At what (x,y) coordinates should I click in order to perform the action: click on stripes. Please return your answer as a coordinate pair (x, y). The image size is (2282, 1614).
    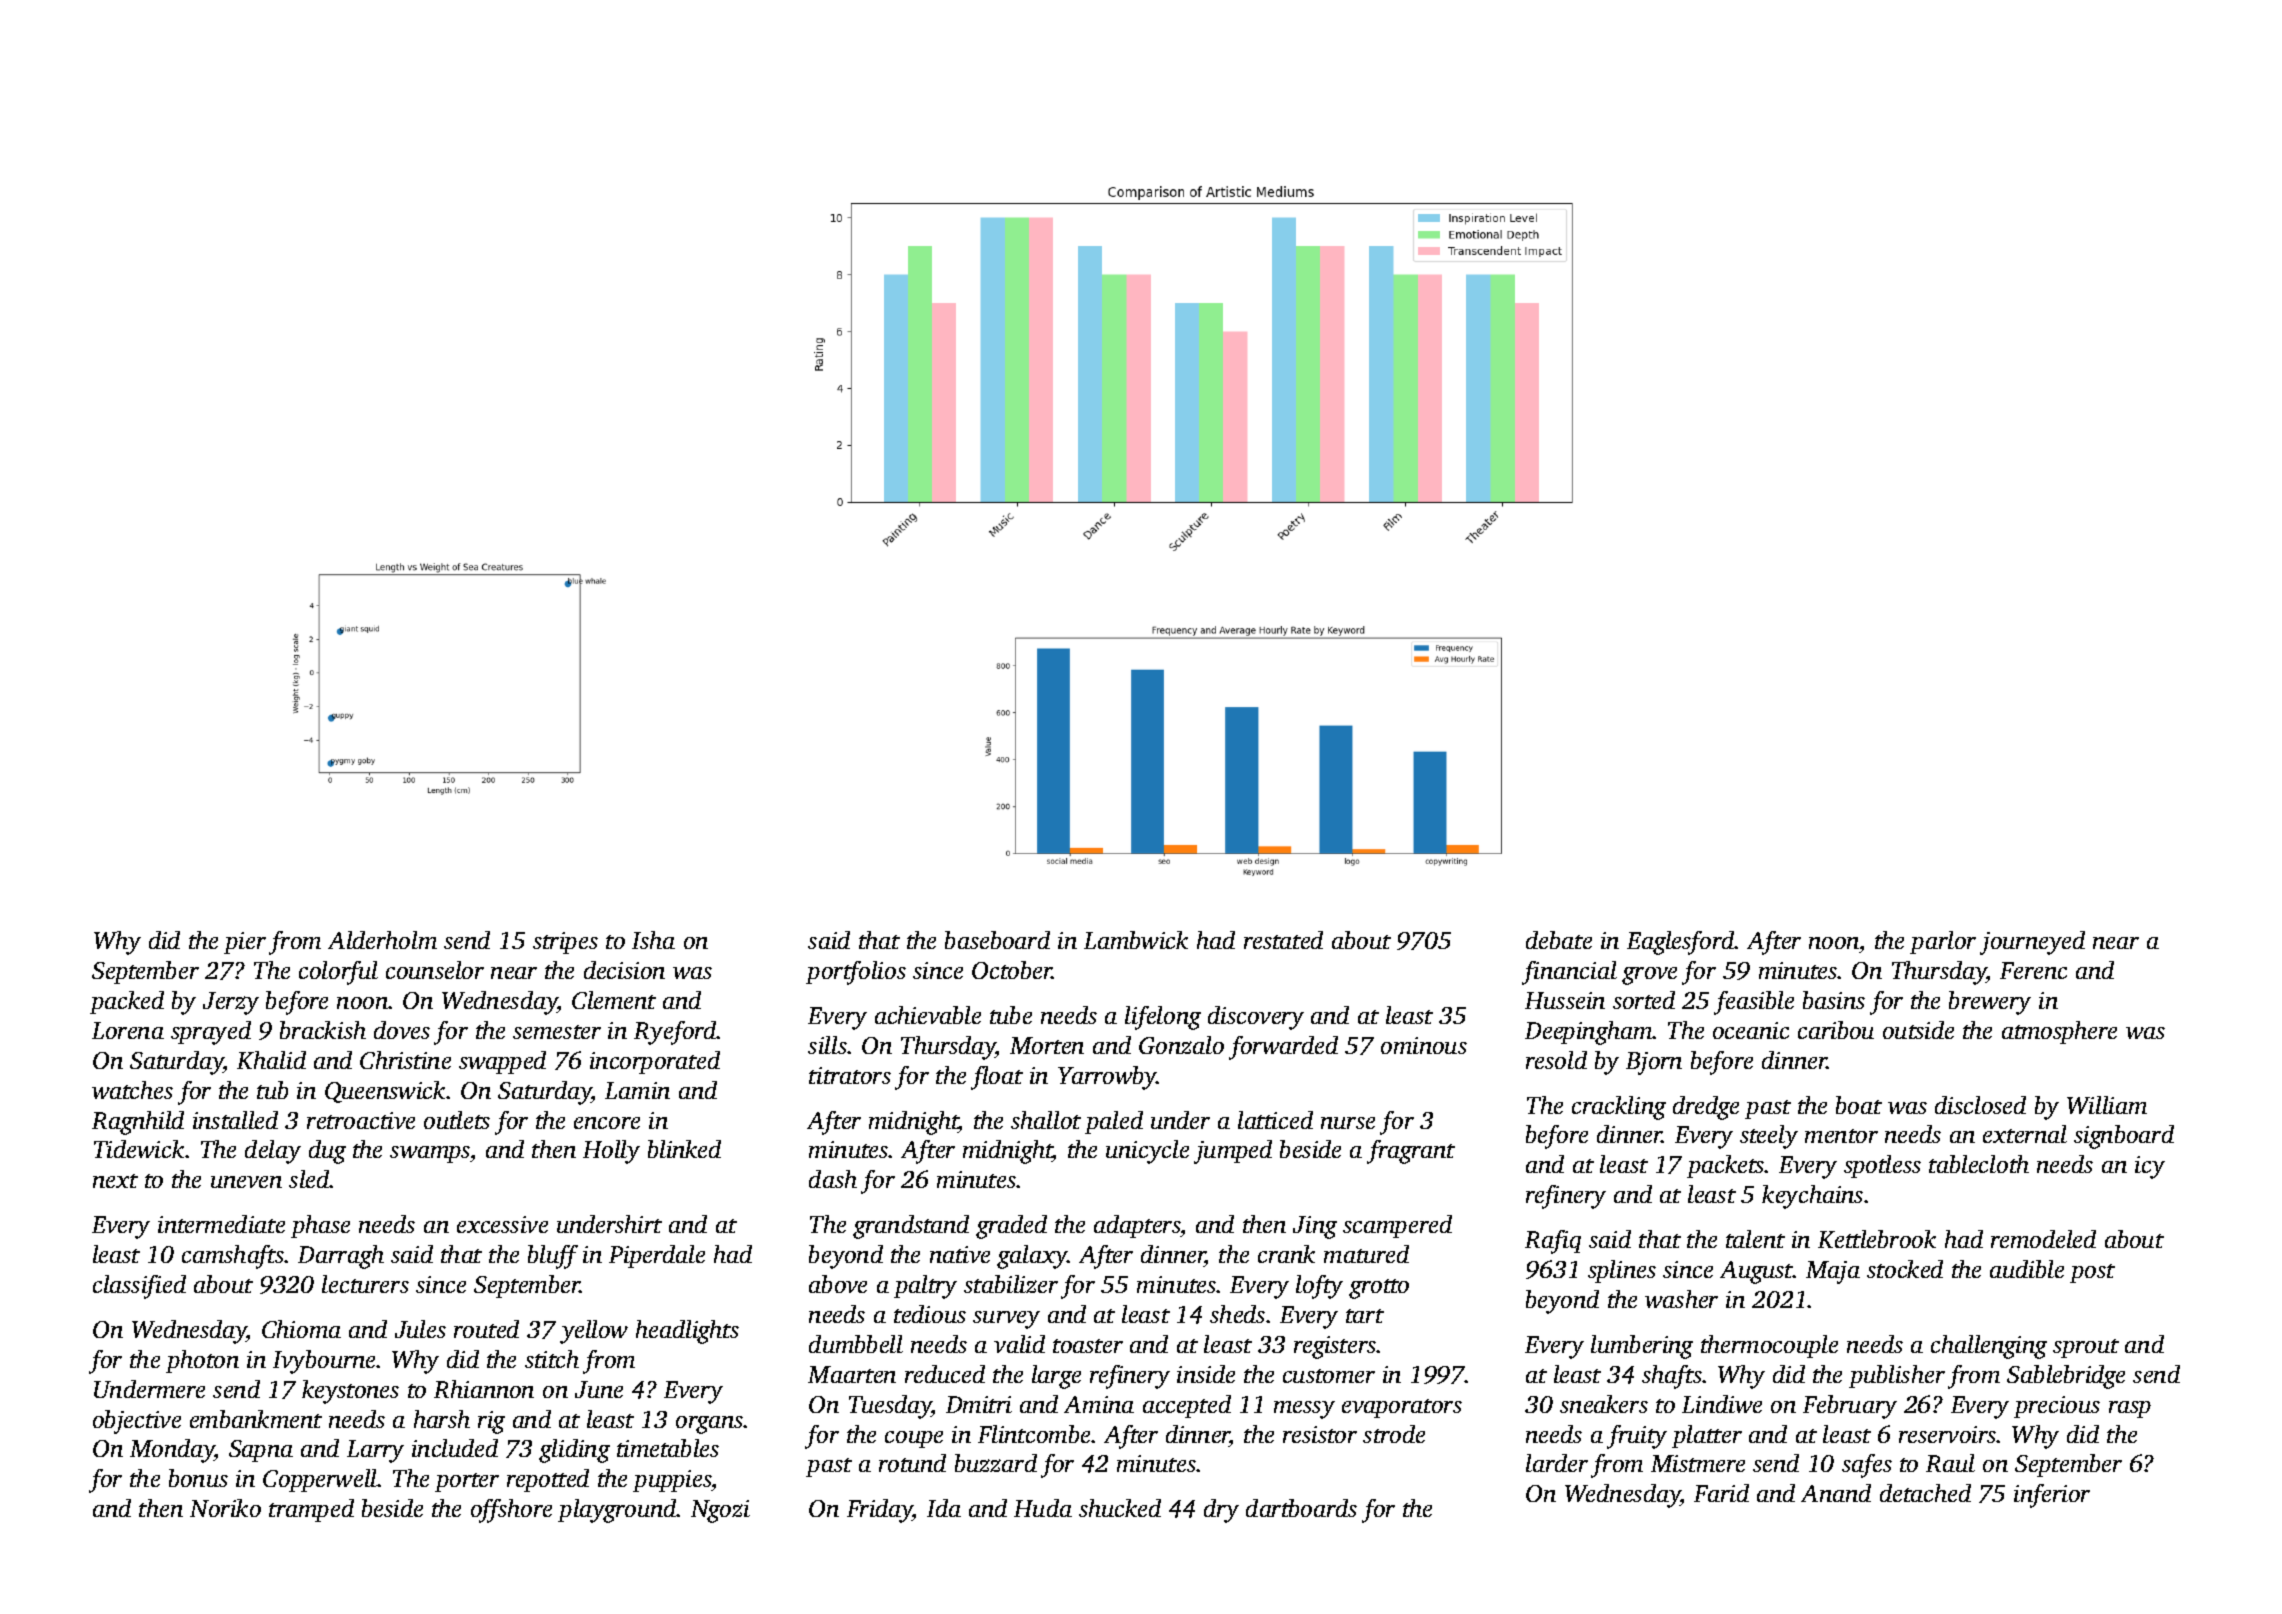
    Looking at the image, I should click on (565, 943).
